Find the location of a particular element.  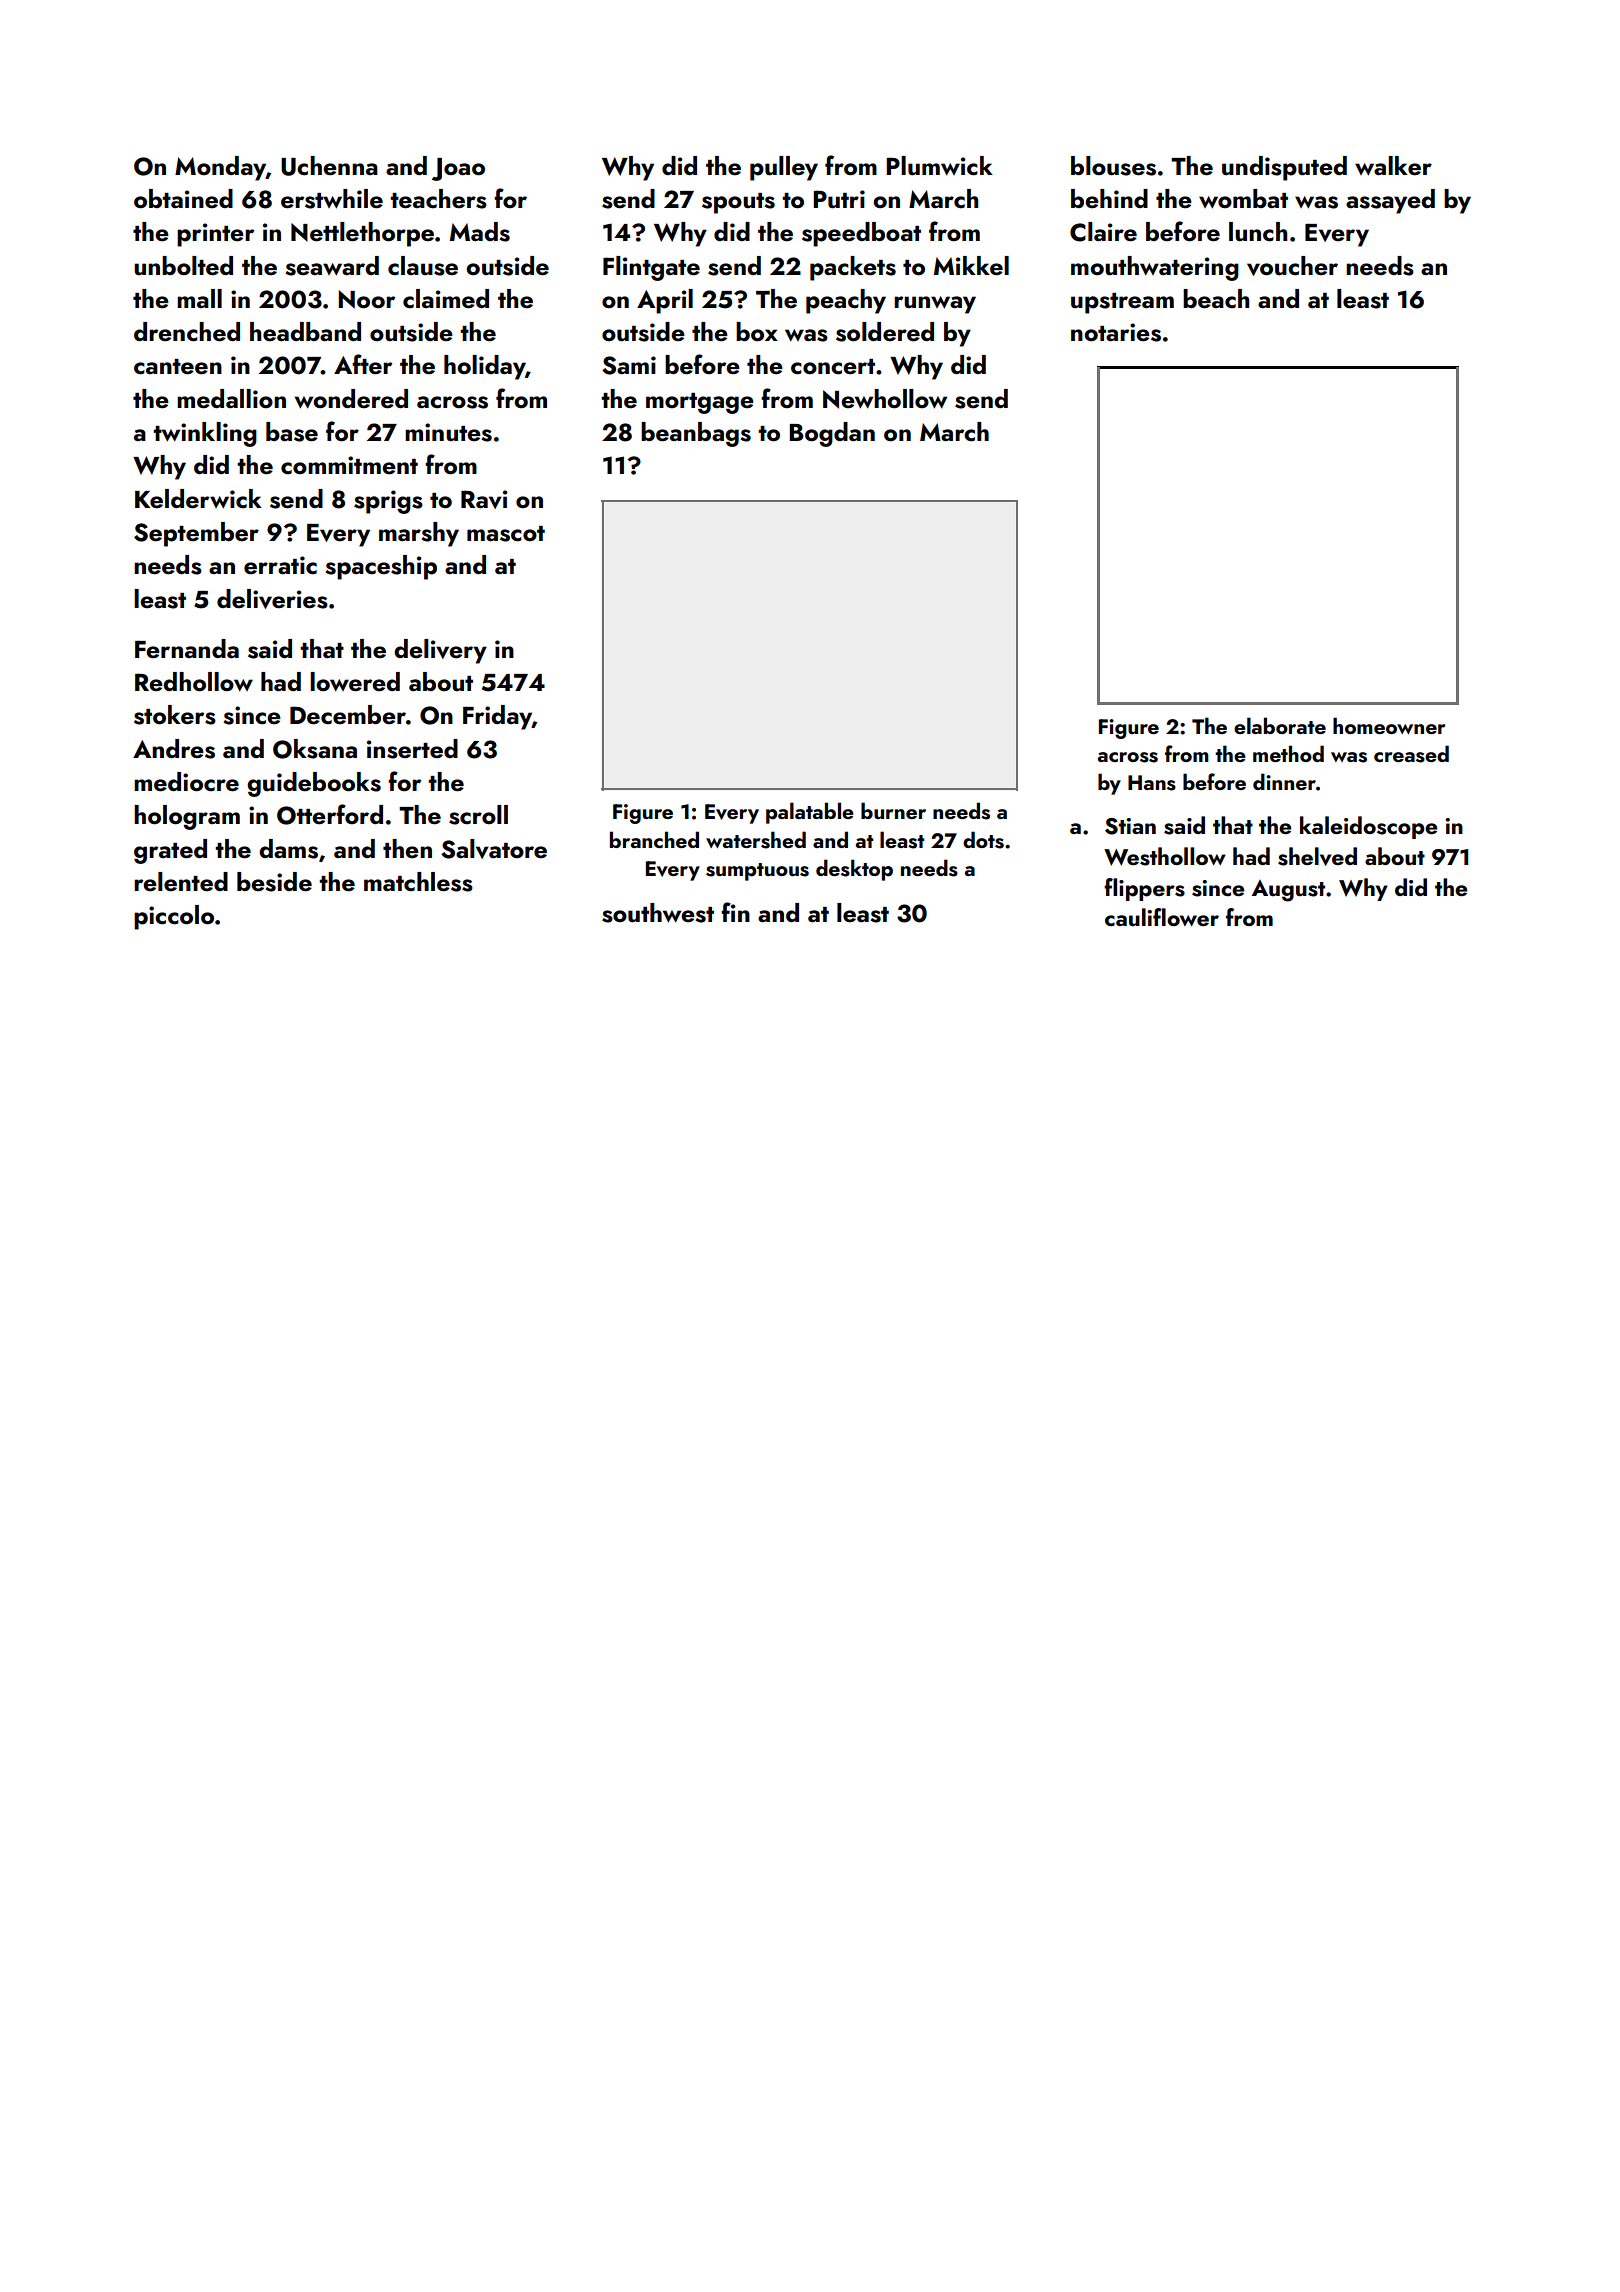

mascot is located at coordinates (506, 534).
